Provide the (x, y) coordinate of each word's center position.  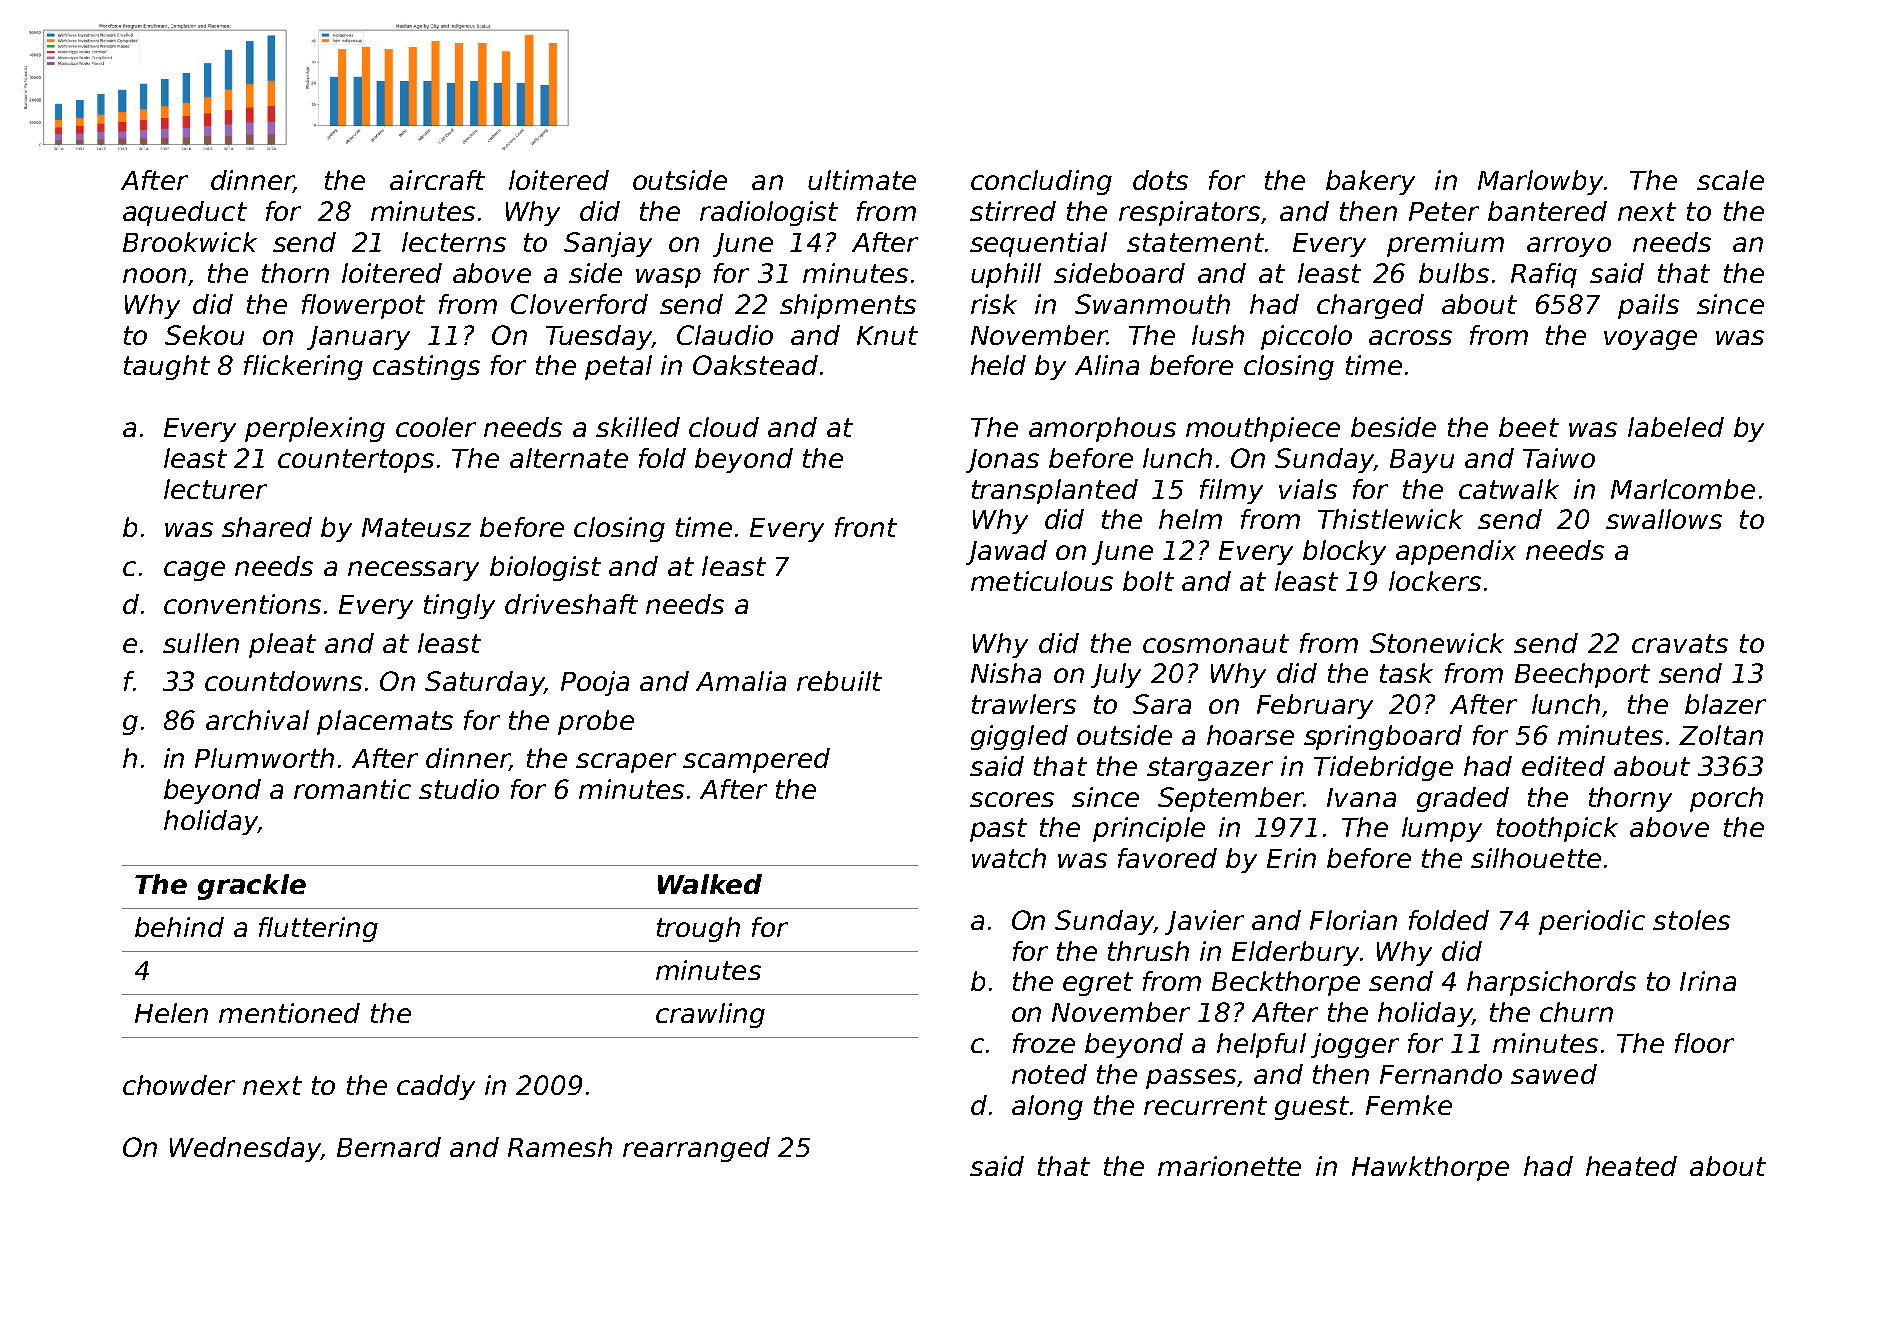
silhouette (1536, 858)
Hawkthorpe (1430, 1168)
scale (1730, 180)
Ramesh (560, 1147)
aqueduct (185, 213)
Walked (710, 884)
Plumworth (264, 758)
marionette (1229, 1166)
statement (1195, 242)
